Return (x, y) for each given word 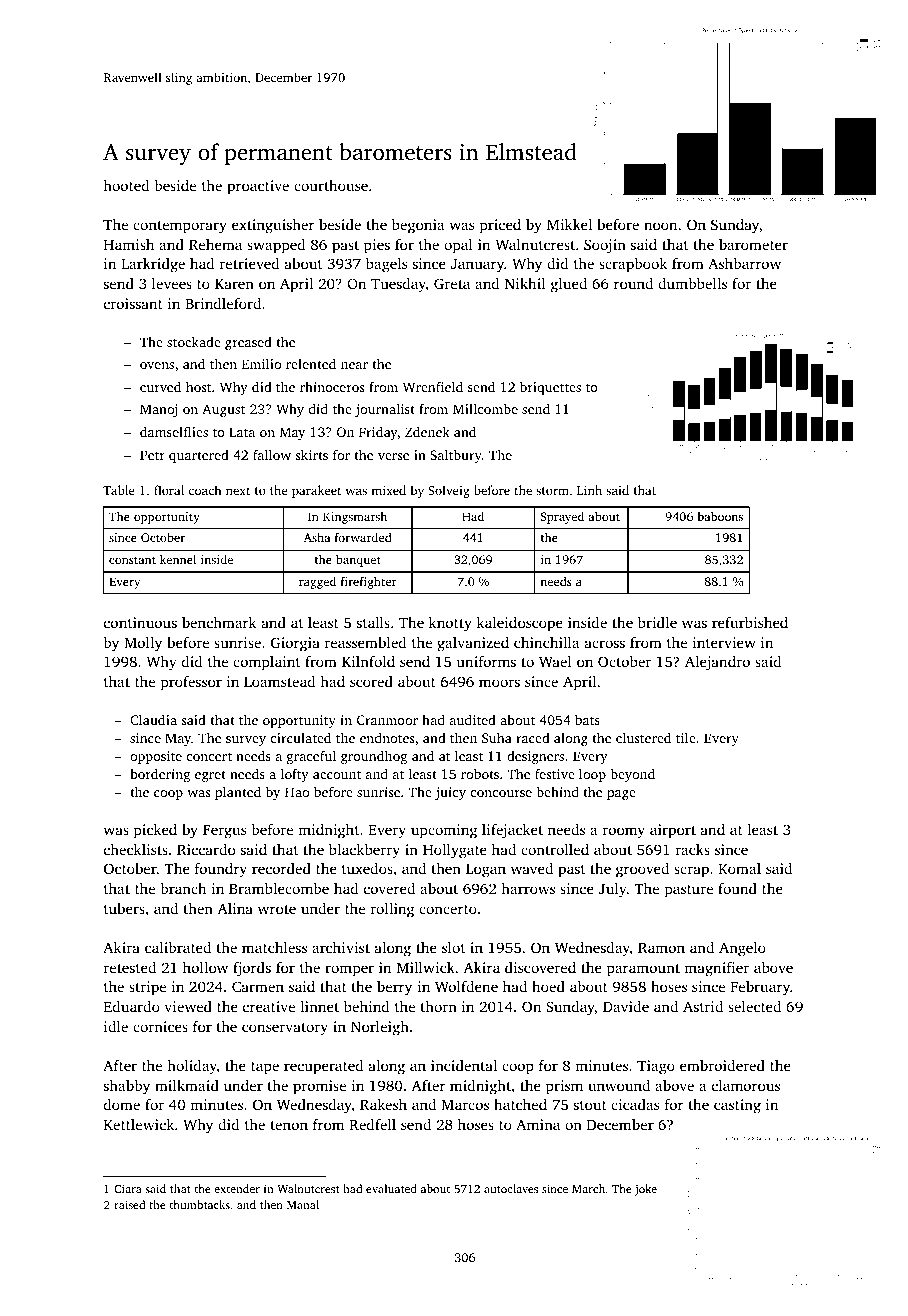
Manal (303, 1204)
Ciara (128, 1188)
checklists (136, 849)
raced (533, 738)
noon (660, 226)
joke (645, 1190)
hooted (126, 185)
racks (693, 849)
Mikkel (569, 224)
